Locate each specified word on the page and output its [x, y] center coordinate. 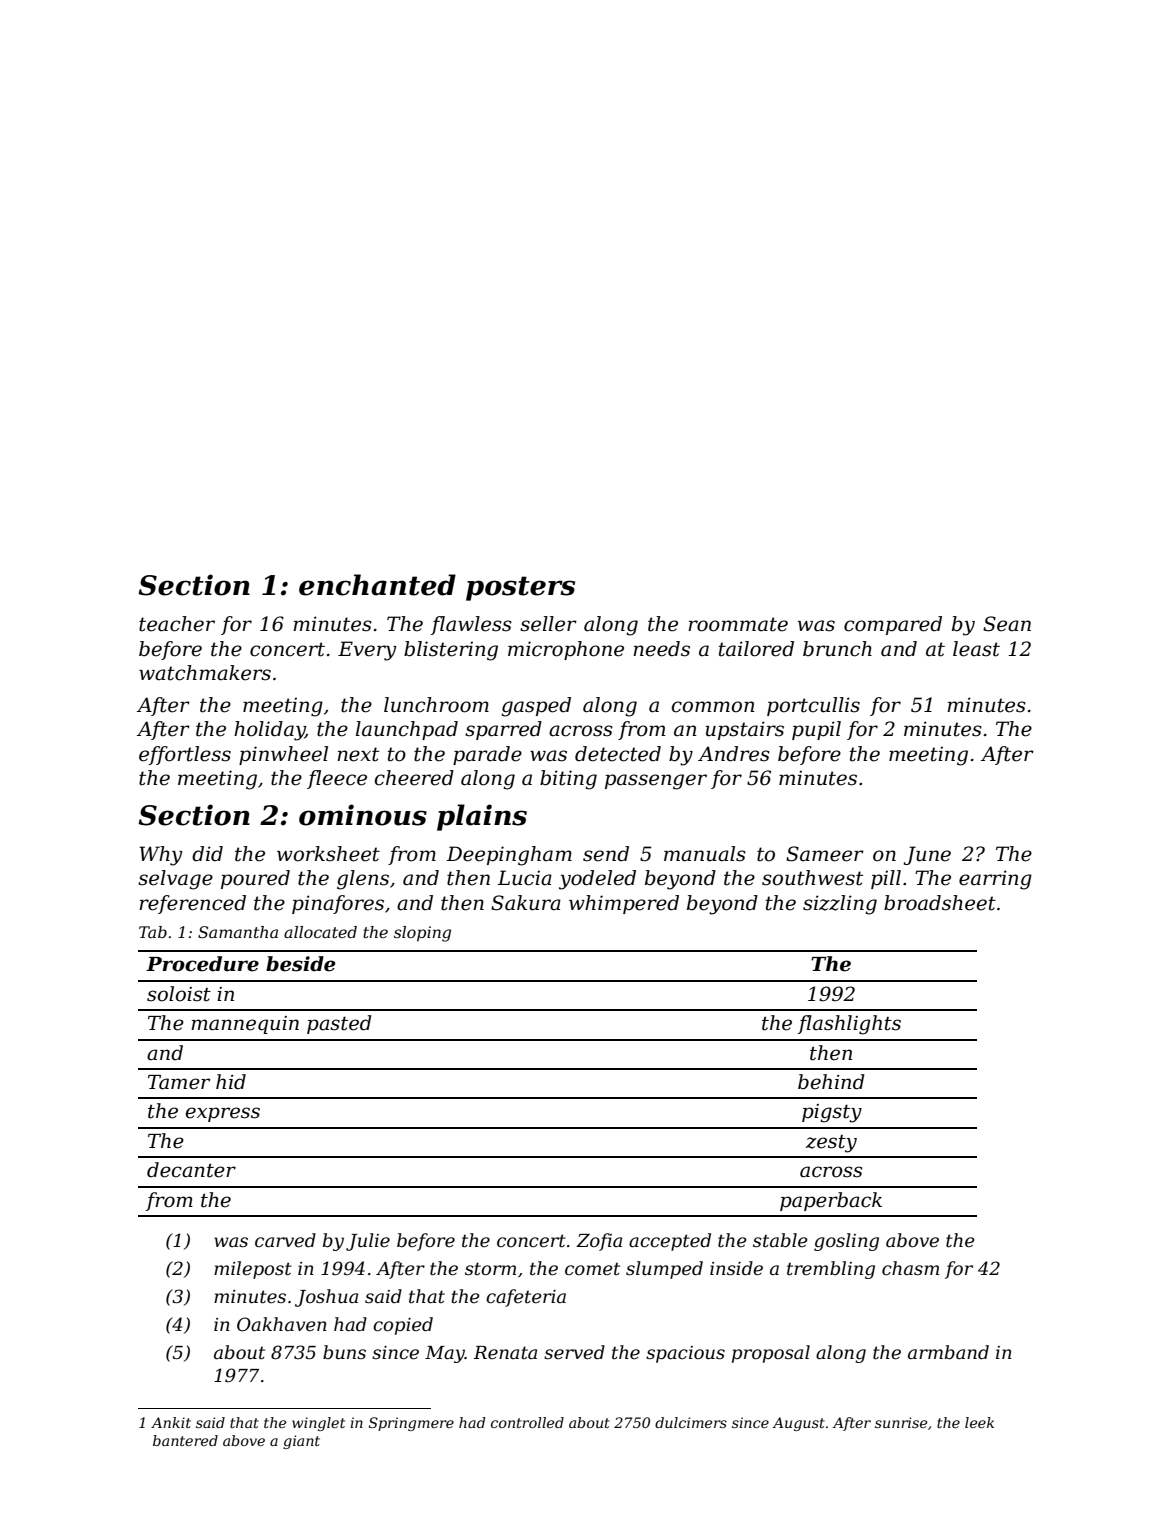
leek [979, 1422]
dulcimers [691, 1422]
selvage [175, 880]
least [976, 649]
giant [301, 1442]
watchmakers [205, 673]
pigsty [832, 1113]
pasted [339, 1024]
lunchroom [436, 705]
